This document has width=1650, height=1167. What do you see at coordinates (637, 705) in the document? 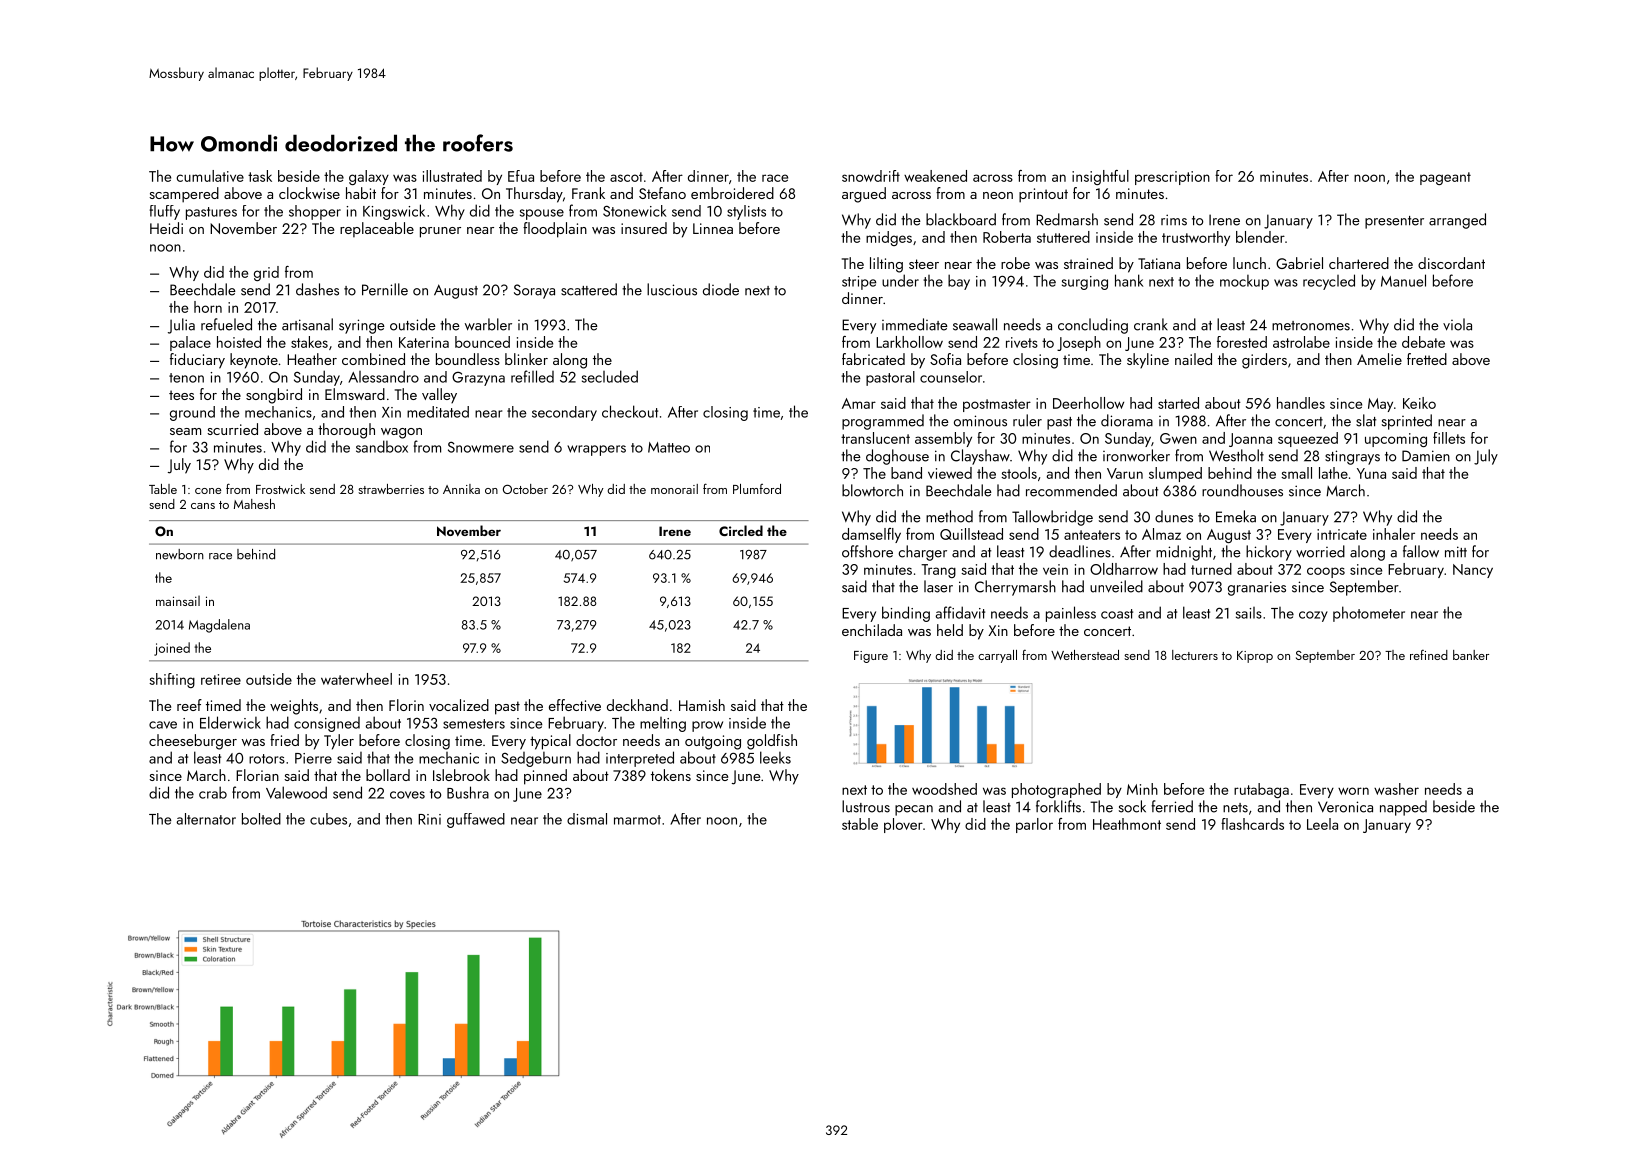
I see `deckhand` at bounding box center [637, 705].
